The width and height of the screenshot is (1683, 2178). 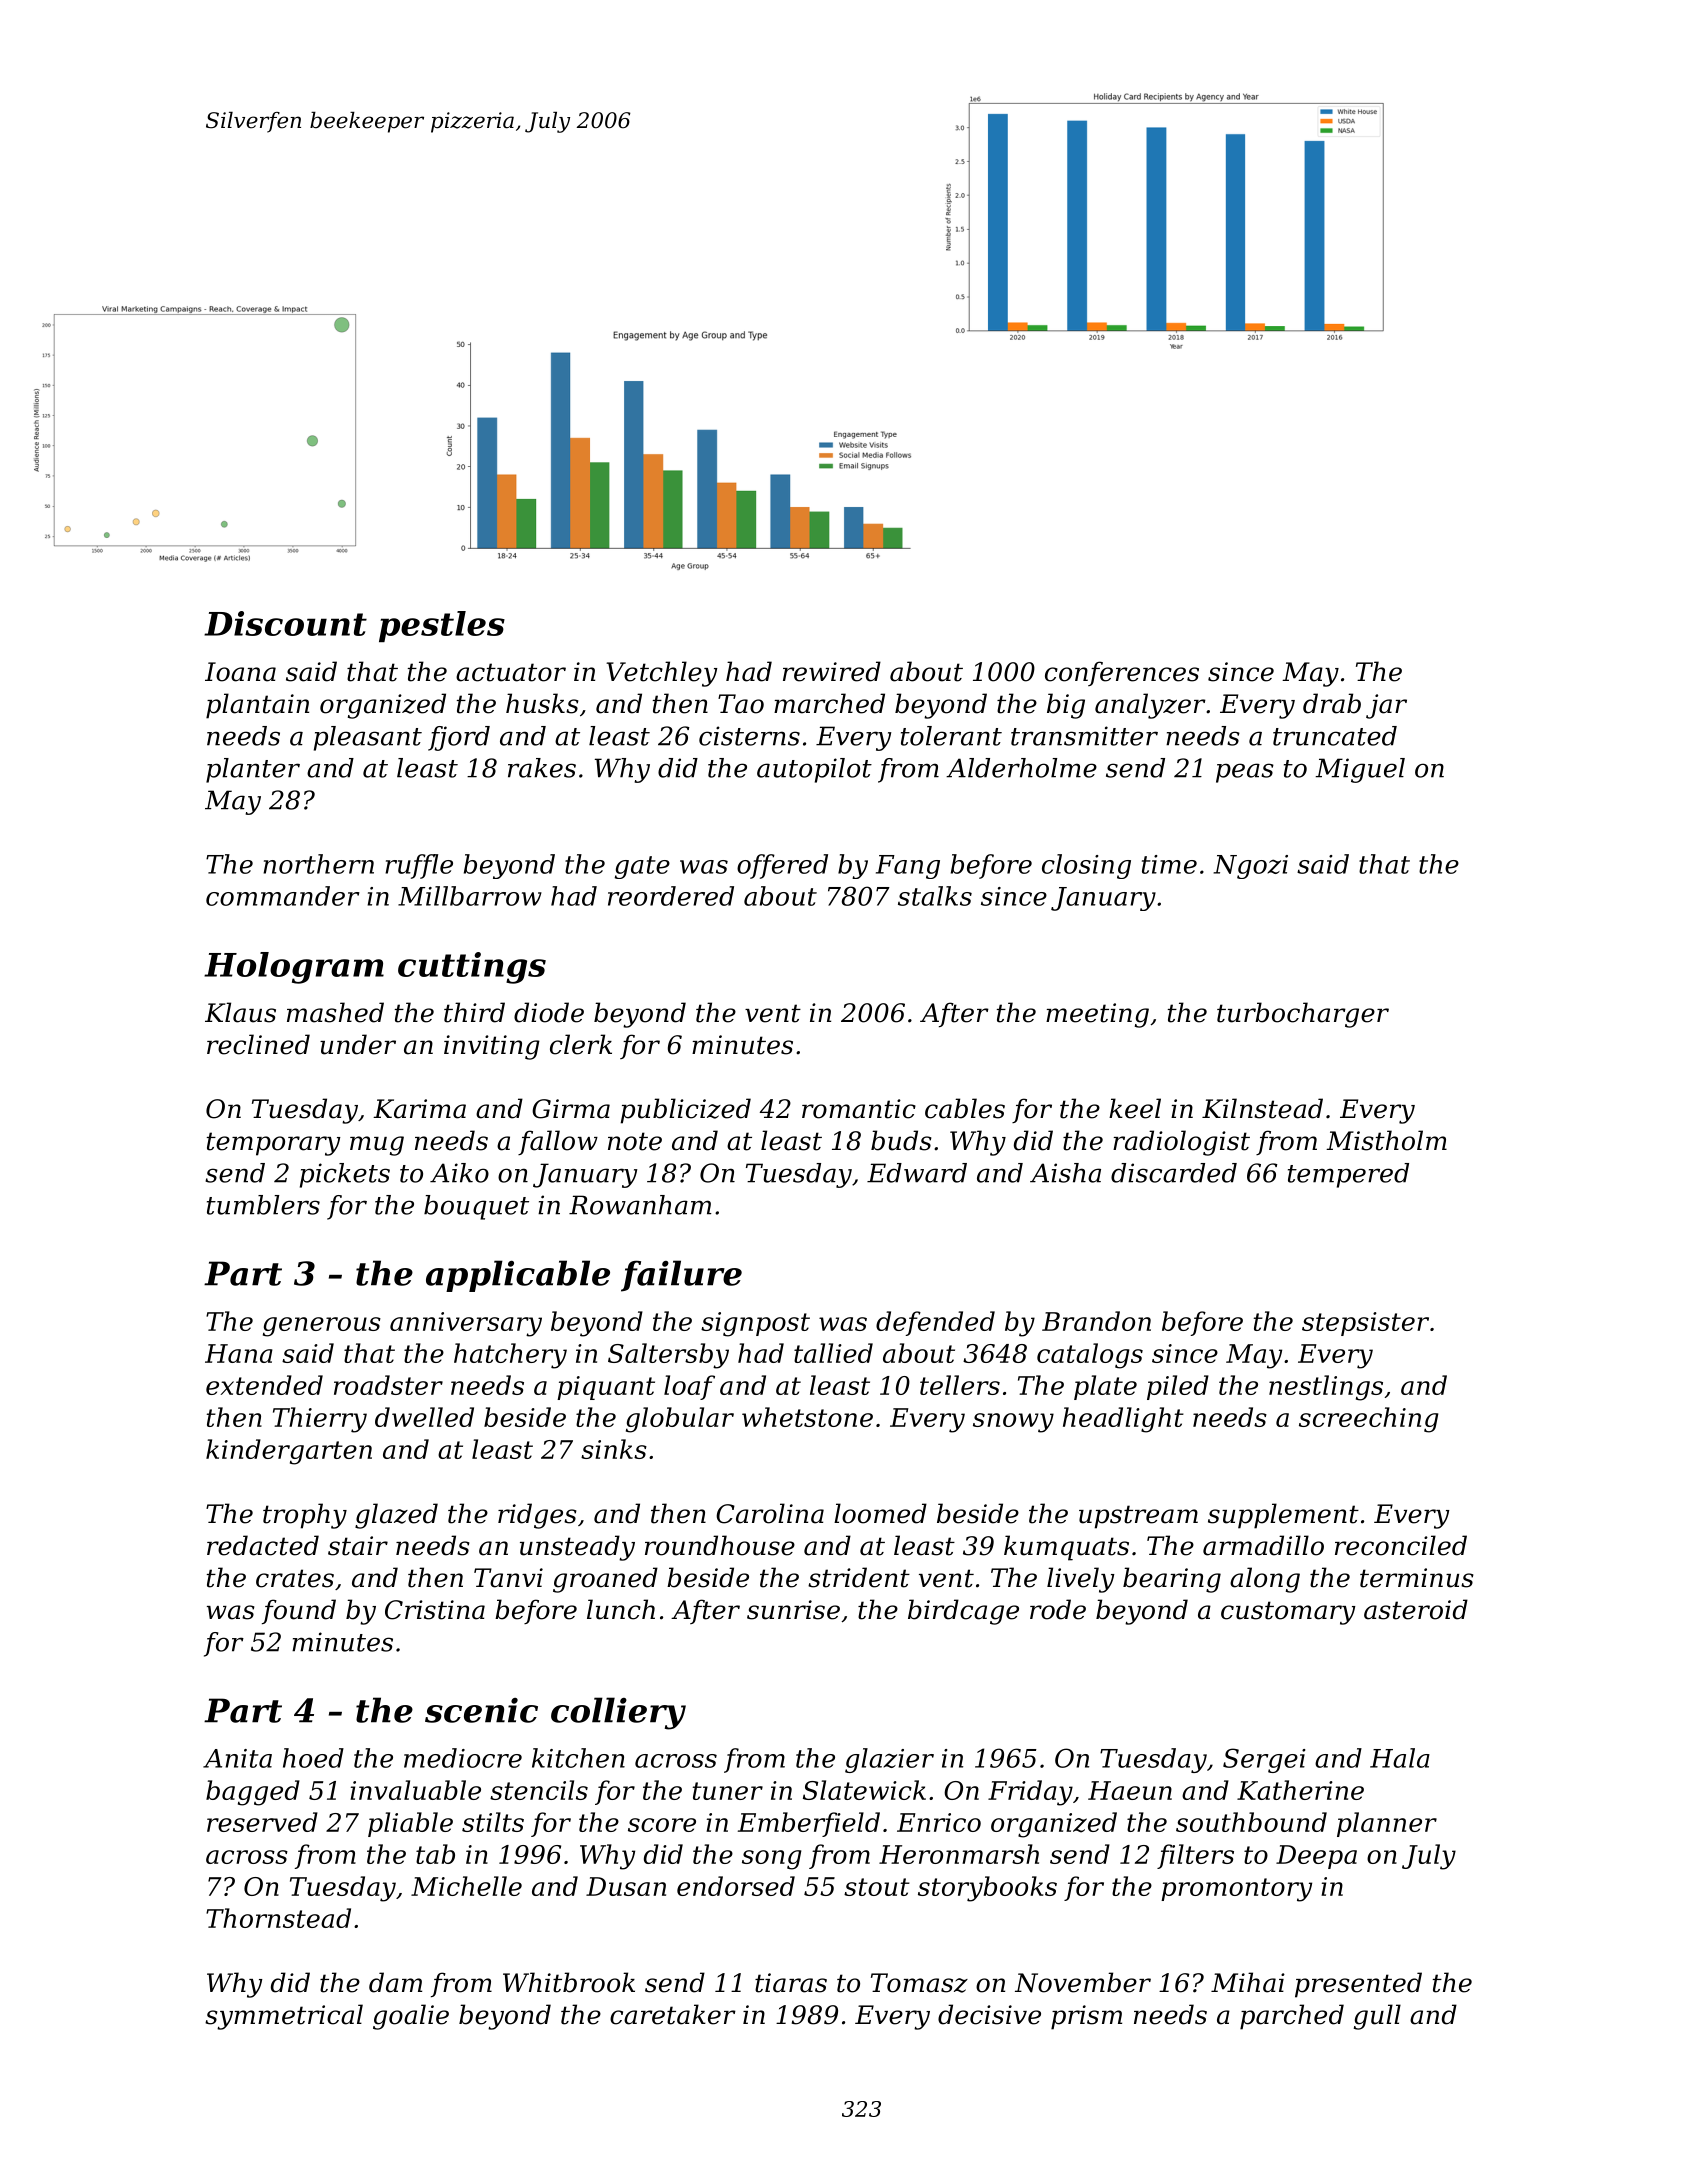 I want to click on Klaus, so click(x=240, y=1012).
